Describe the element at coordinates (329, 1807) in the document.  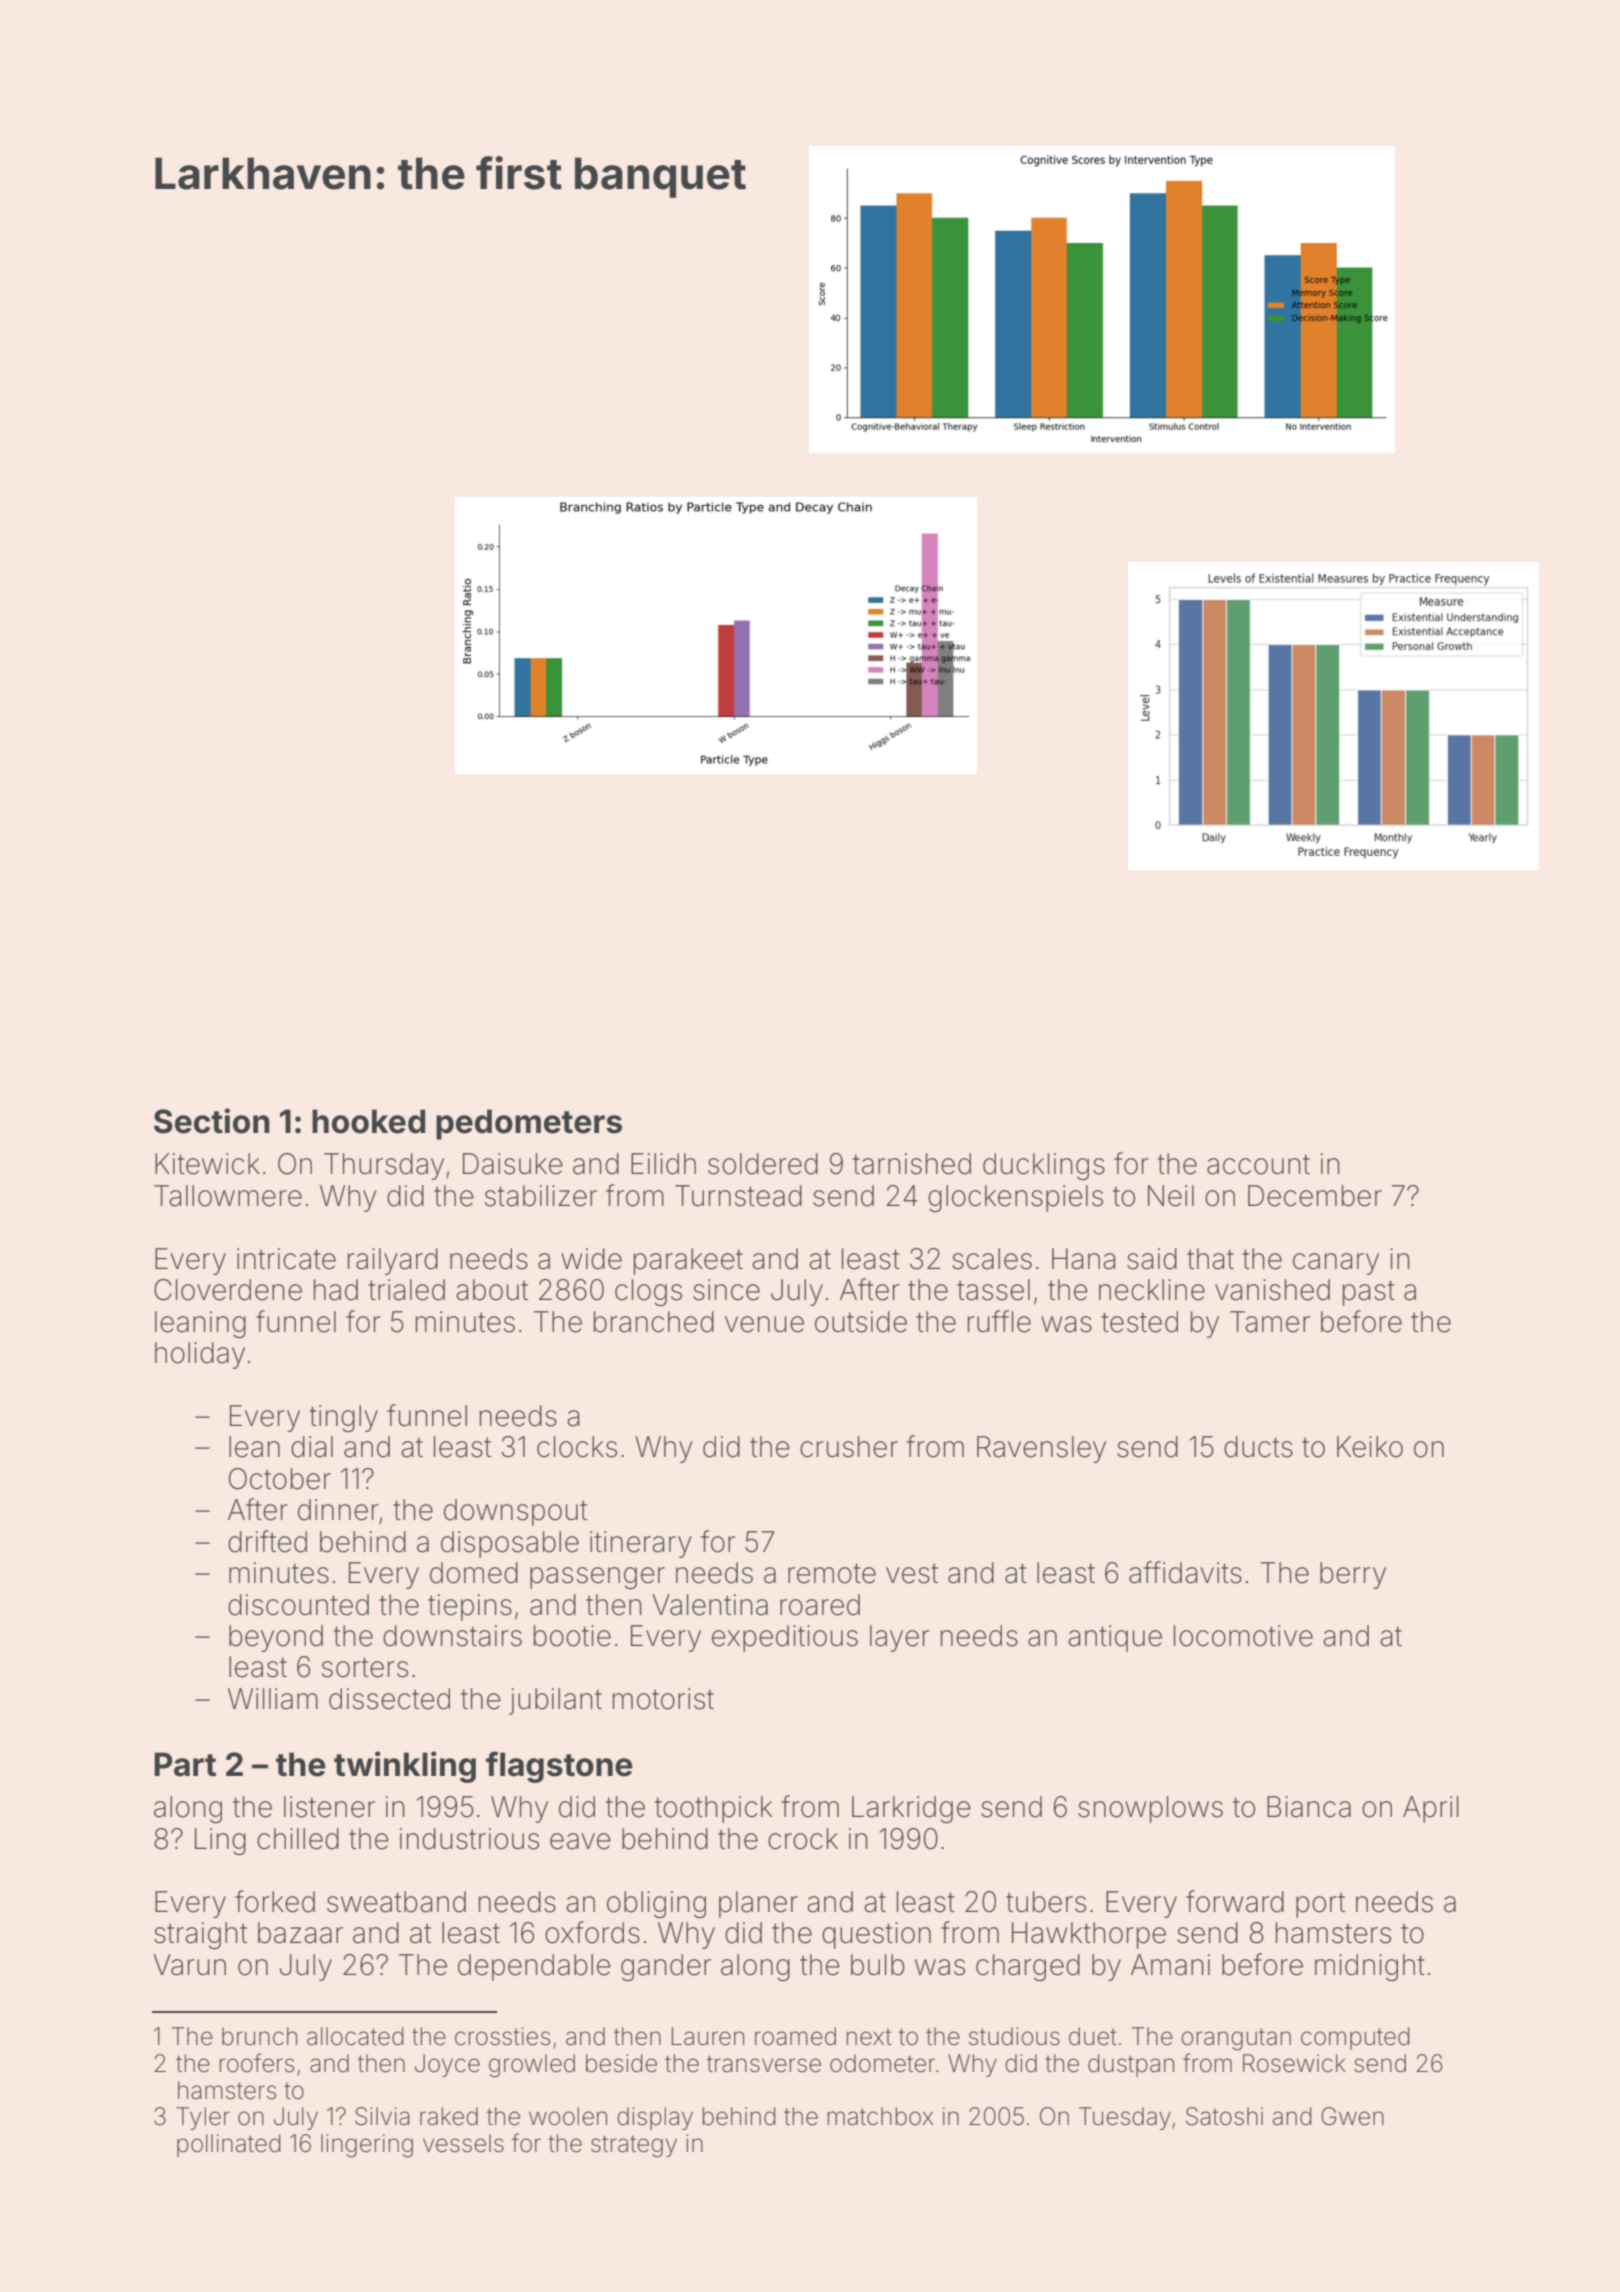
I see `listener` at that location.
